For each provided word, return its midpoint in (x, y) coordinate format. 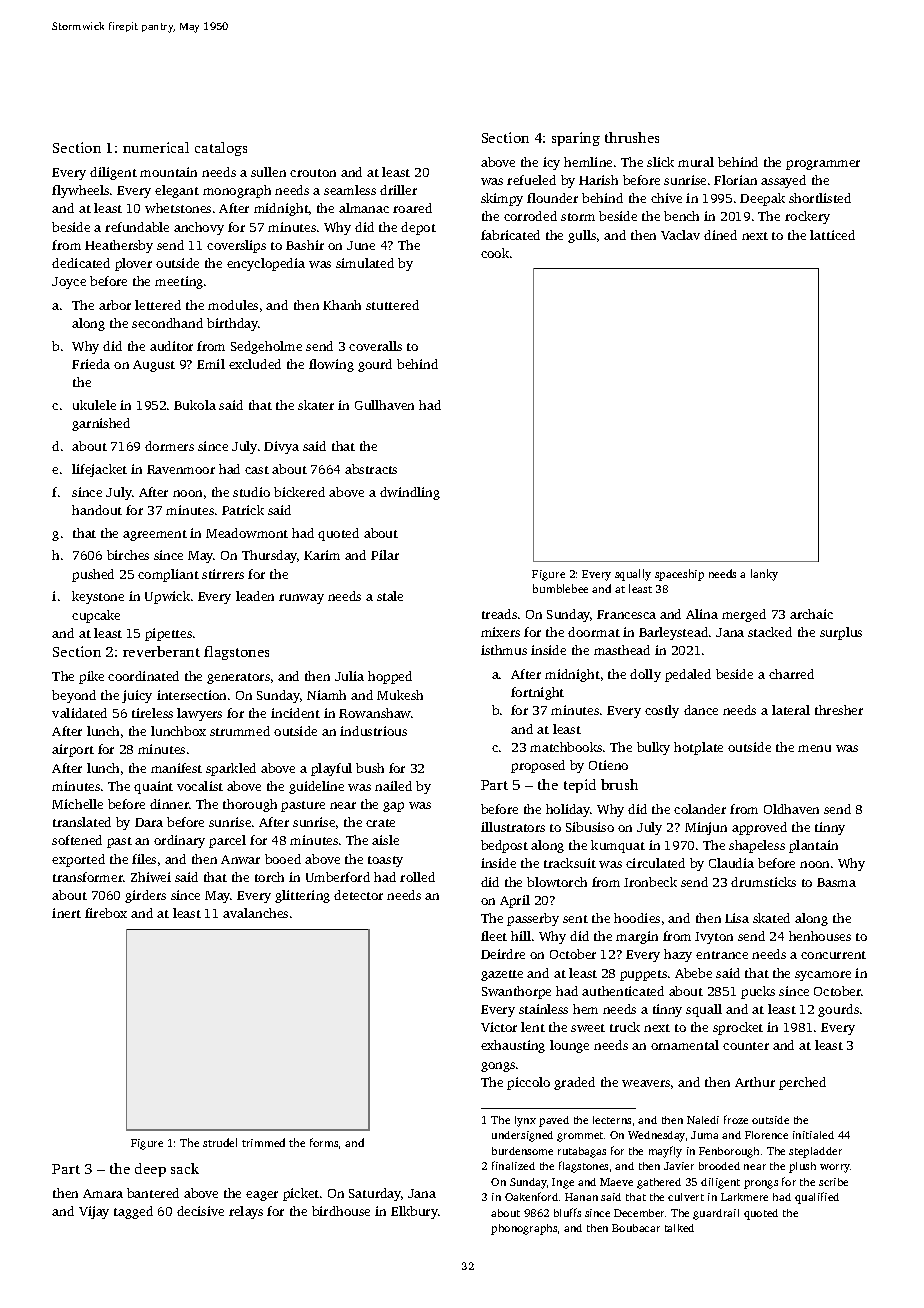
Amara (103, 1193)
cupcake (96, 616)
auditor (171, 346)
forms (324, 1142)
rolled (417, 877)
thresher (839, 710)
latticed (832, 235)
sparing (576, 139)
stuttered (392, 305)
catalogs (221, 149)
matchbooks (566, 747)
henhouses (820, 936)
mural (696, 162)
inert (66, 913)
